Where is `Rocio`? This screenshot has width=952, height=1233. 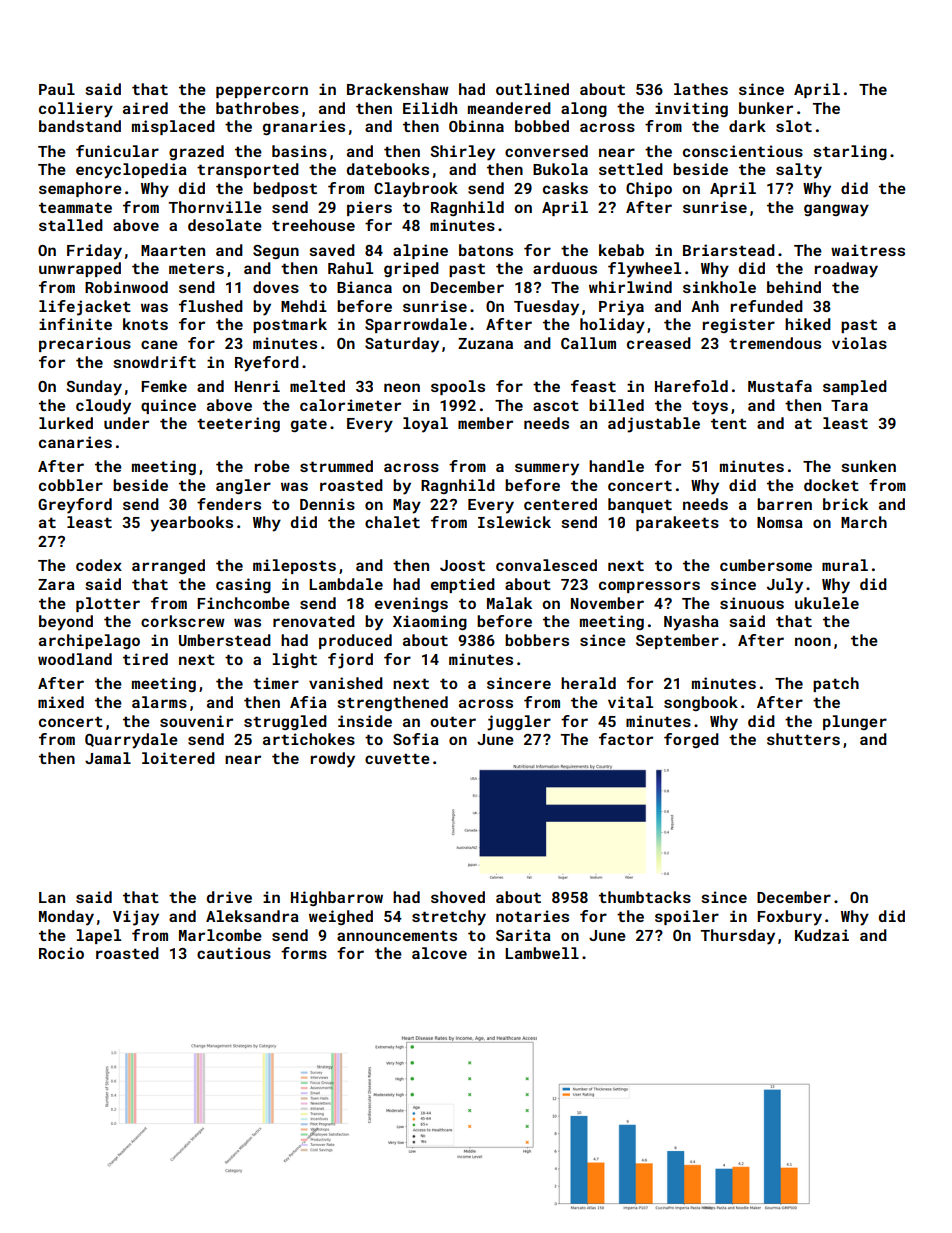 Rocio is located at coordinates (61, 953).
